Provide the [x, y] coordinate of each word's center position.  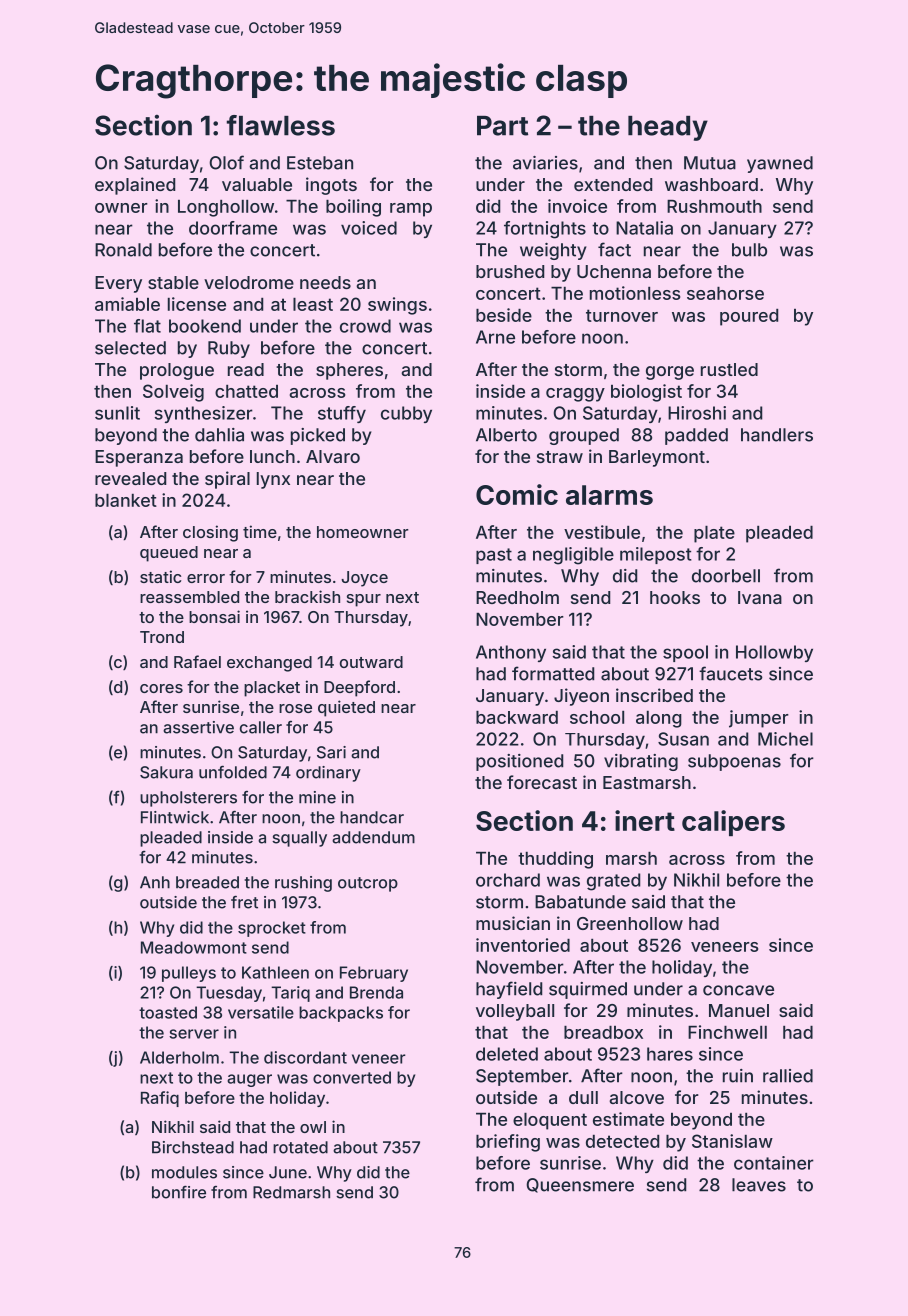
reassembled [189, 597]
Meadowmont [194, 947]
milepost [656, 555]
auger [249, 1080]
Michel [785, 739]
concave [738, 990]
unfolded [233, 772]
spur [364, 600]
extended [613, 184]
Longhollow [226, 208]
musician [513, 923]
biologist [646, 393]
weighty [553, 251]
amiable [127, 304]
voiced [369, 228]
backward [517, 717]
